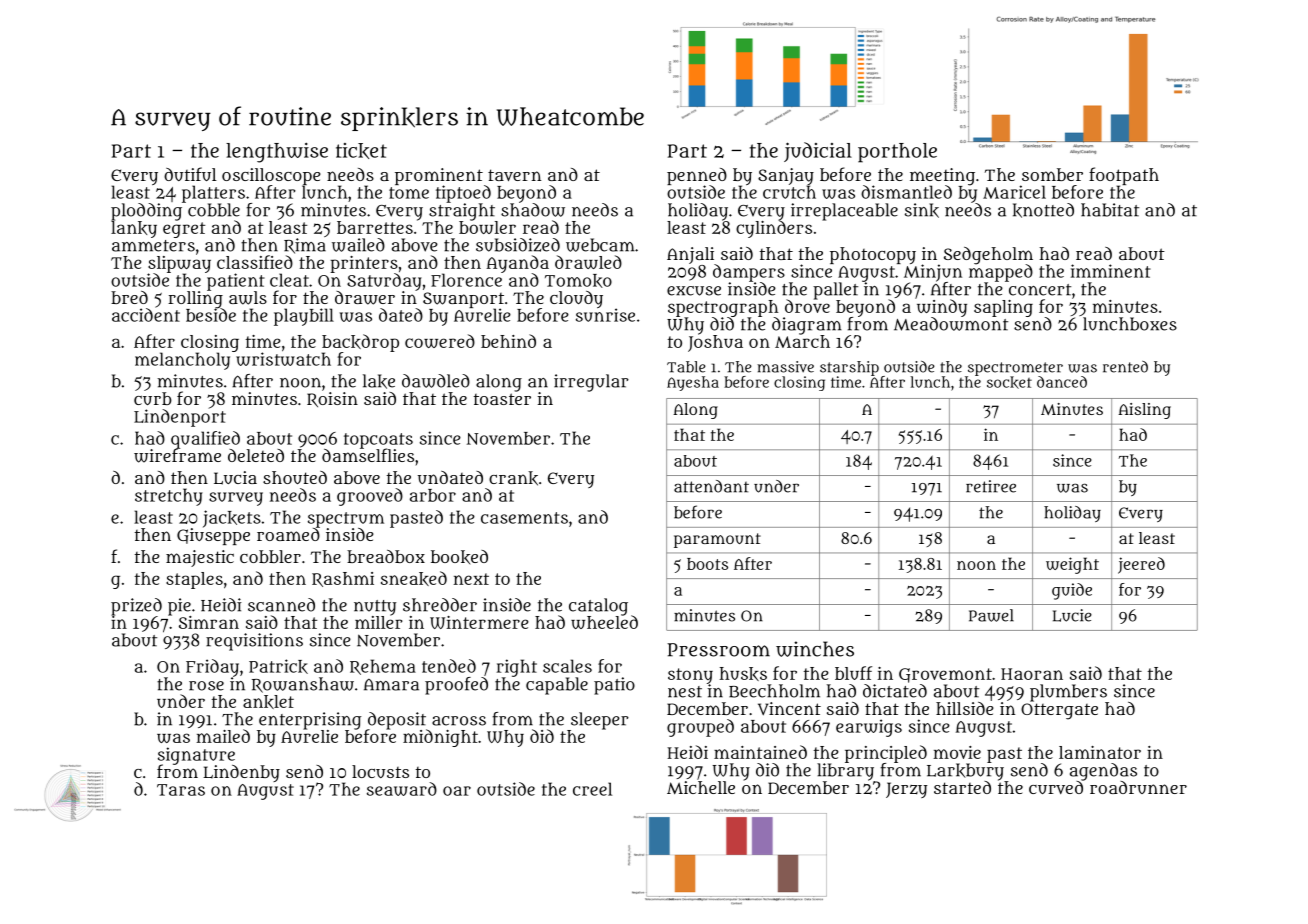 This image has height=924, width=1308. I want to click on spectrometer, so click(1015, 369).
